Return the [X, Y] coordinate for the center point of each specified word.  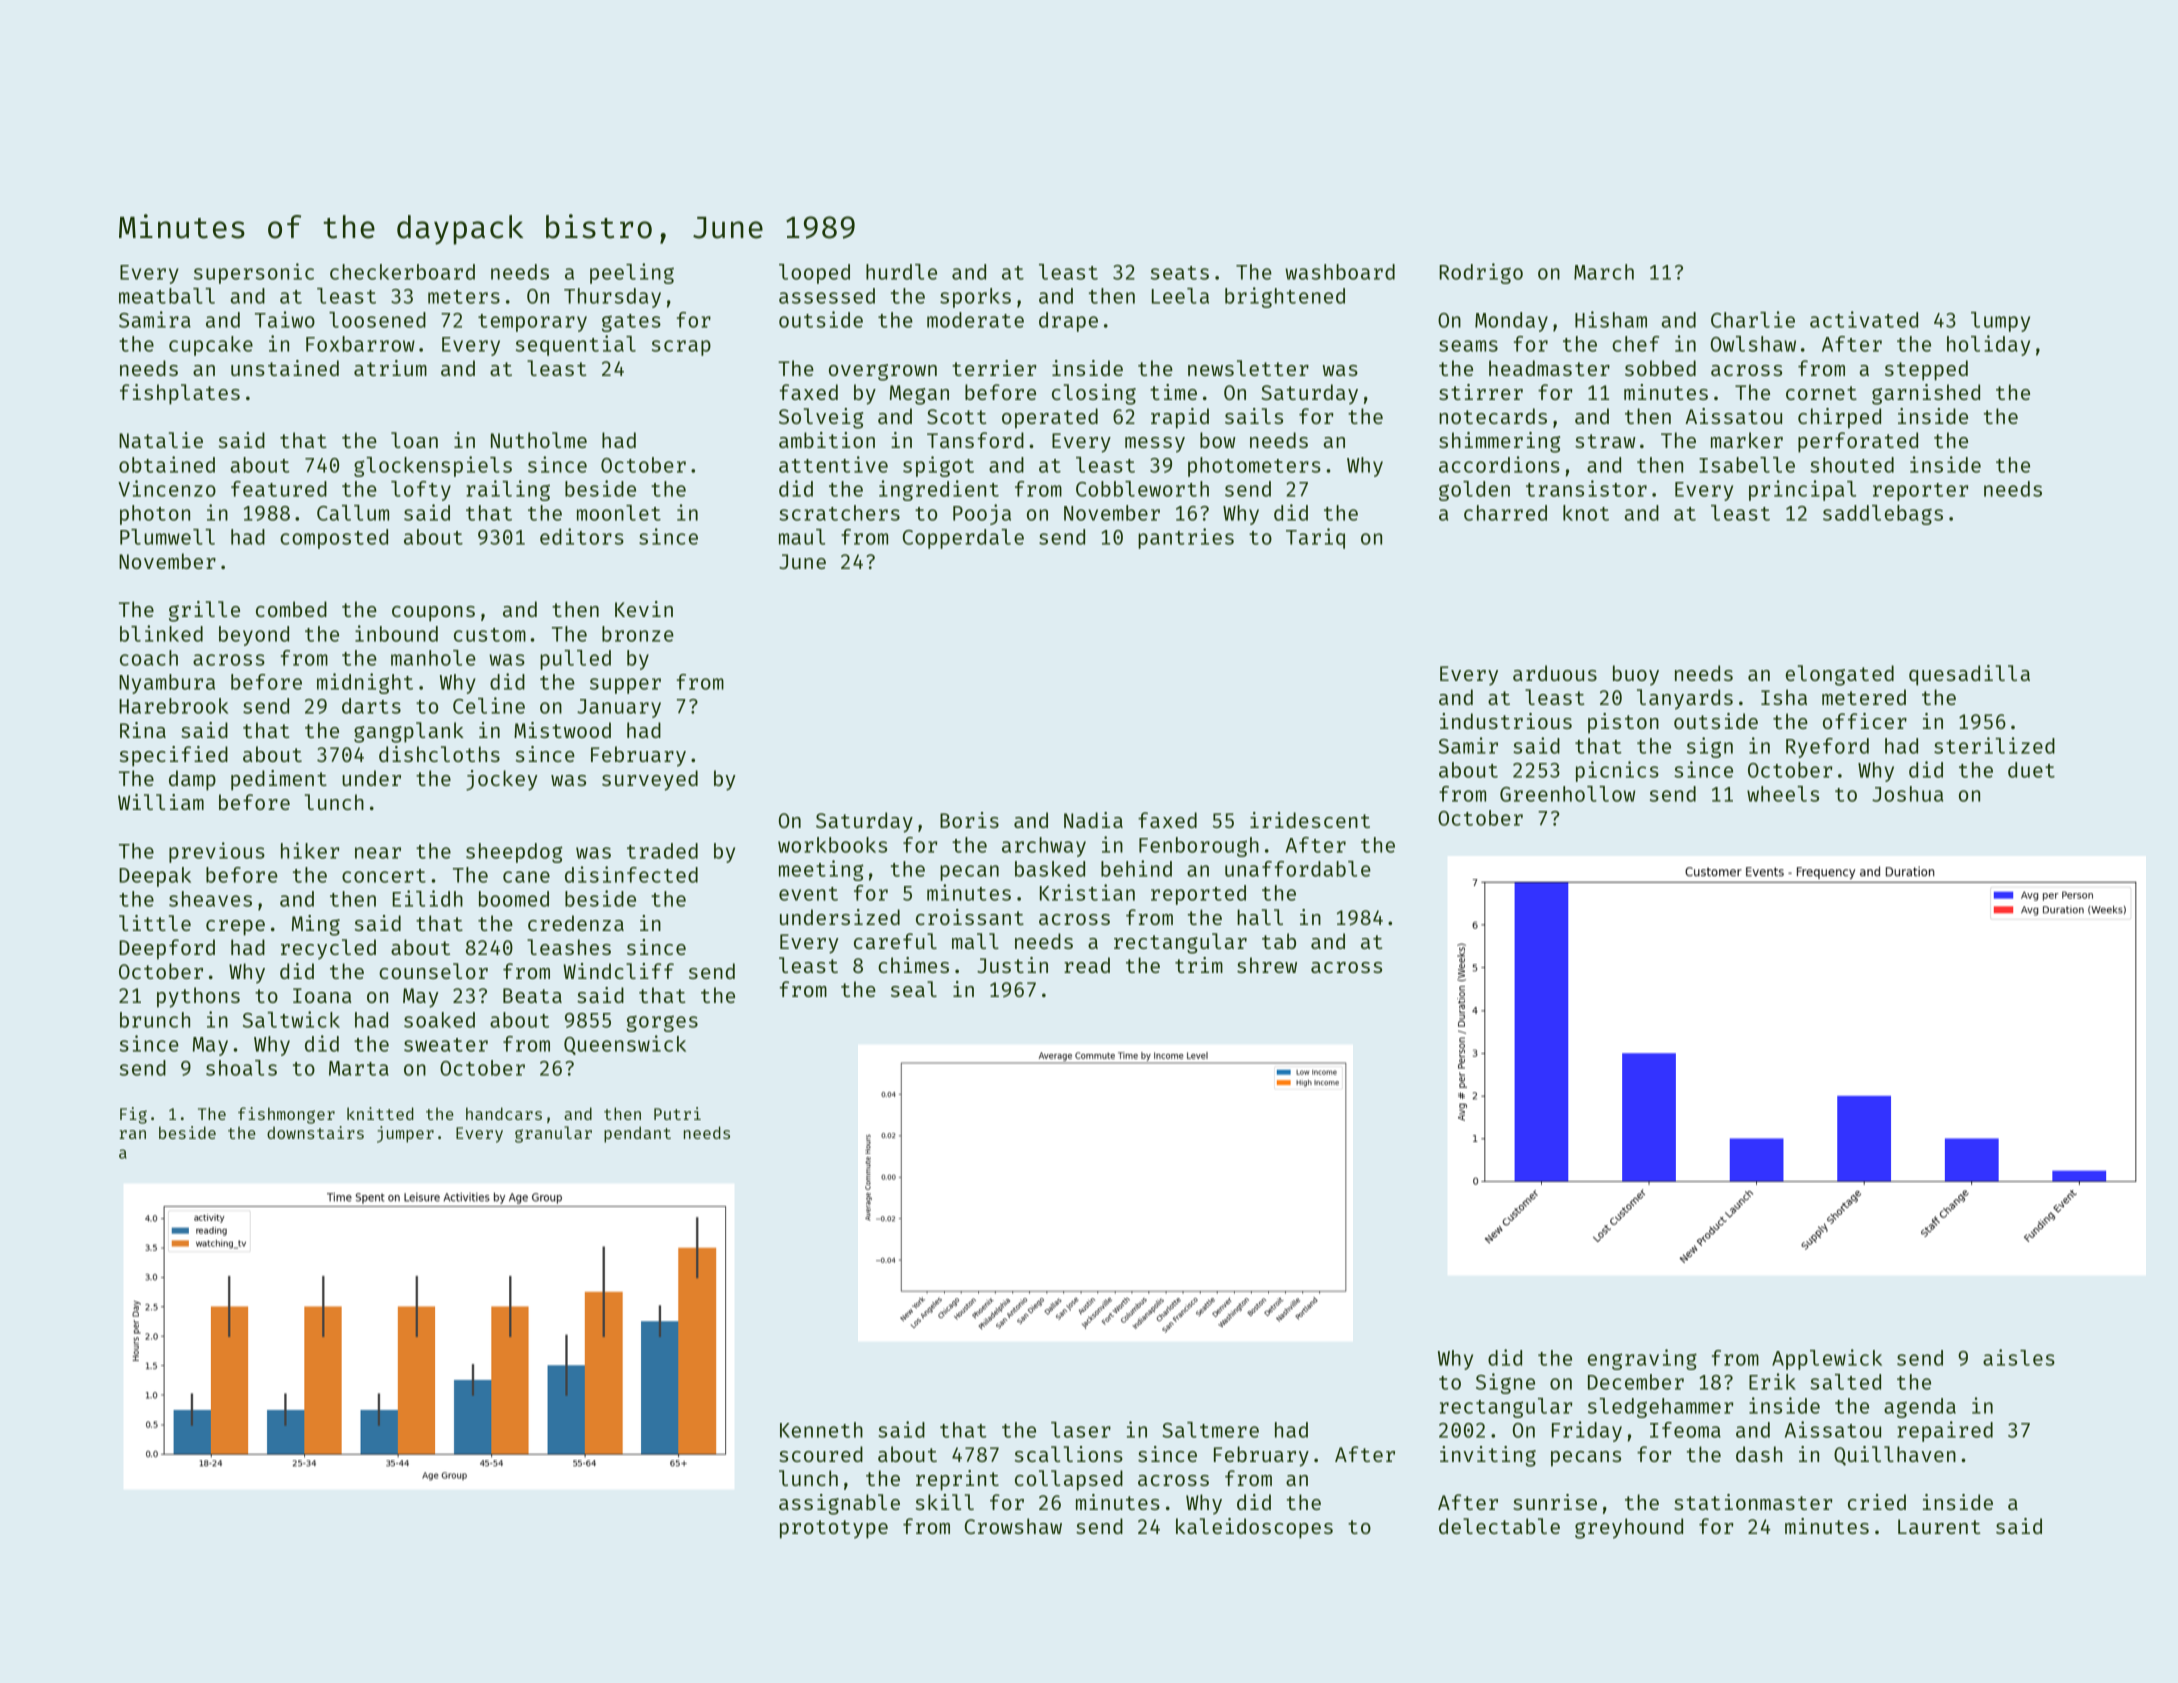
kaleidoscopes [1254, 1528]
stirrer [1481, 392]
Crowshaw [1013, 1526]
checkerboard [402, 272]
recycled [328, 949]
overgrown [883, 372]
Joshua [1908, 794]
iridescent [1310, 820]
